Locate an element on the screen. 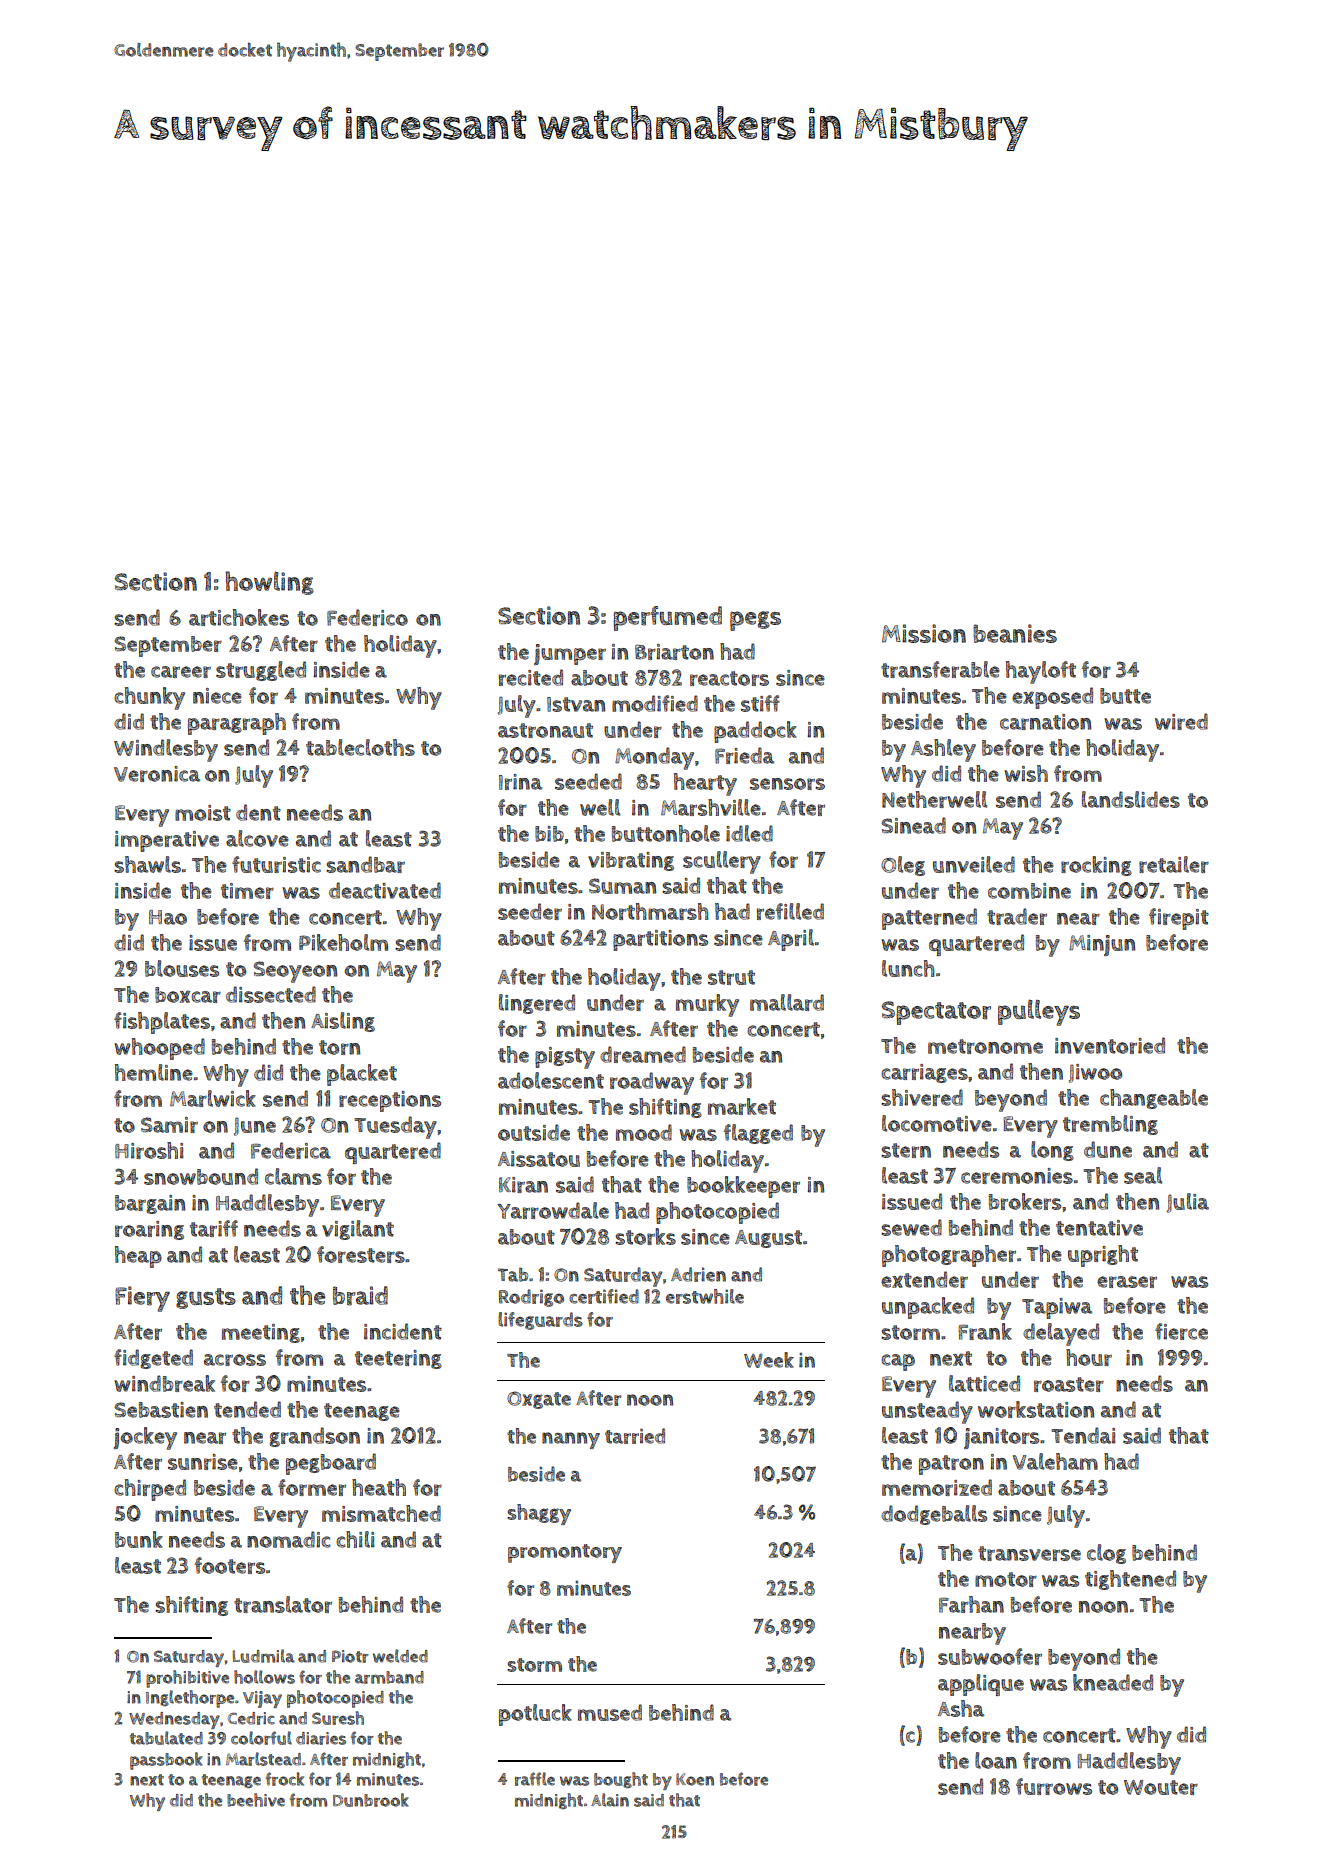  retailer is located at coordinates (1174, 864).
